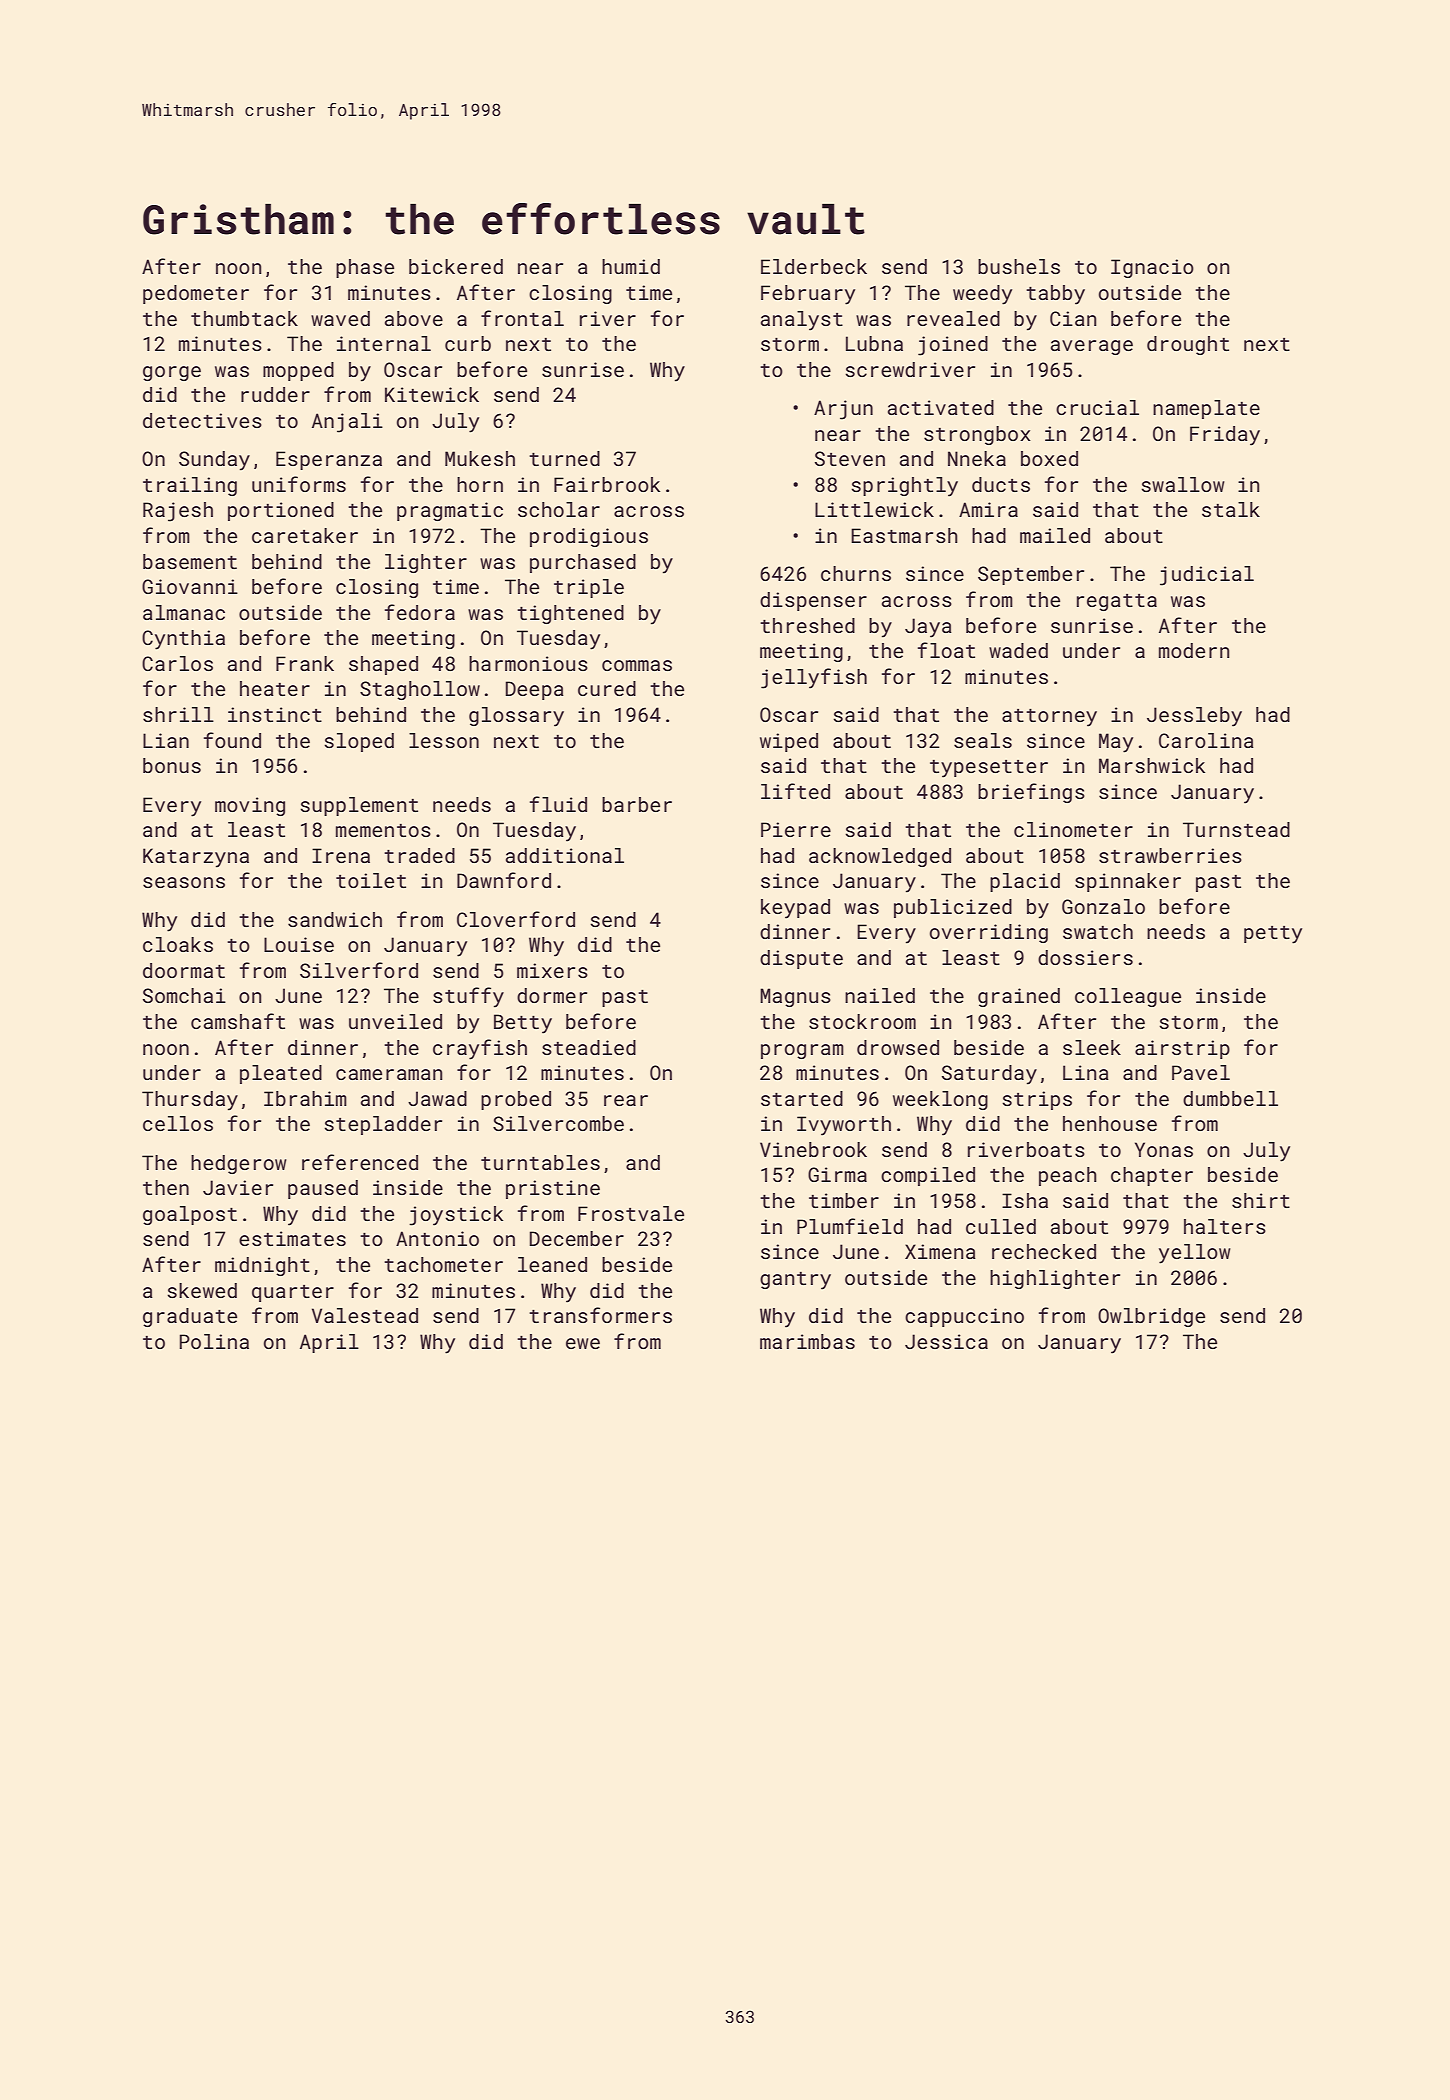 Image resolution: width=1450 pixels, height=2100 pixels. What do you see at coordinates (862, 1021) in the image?
I see `stockroom` at bounding box center [862, 1021].
